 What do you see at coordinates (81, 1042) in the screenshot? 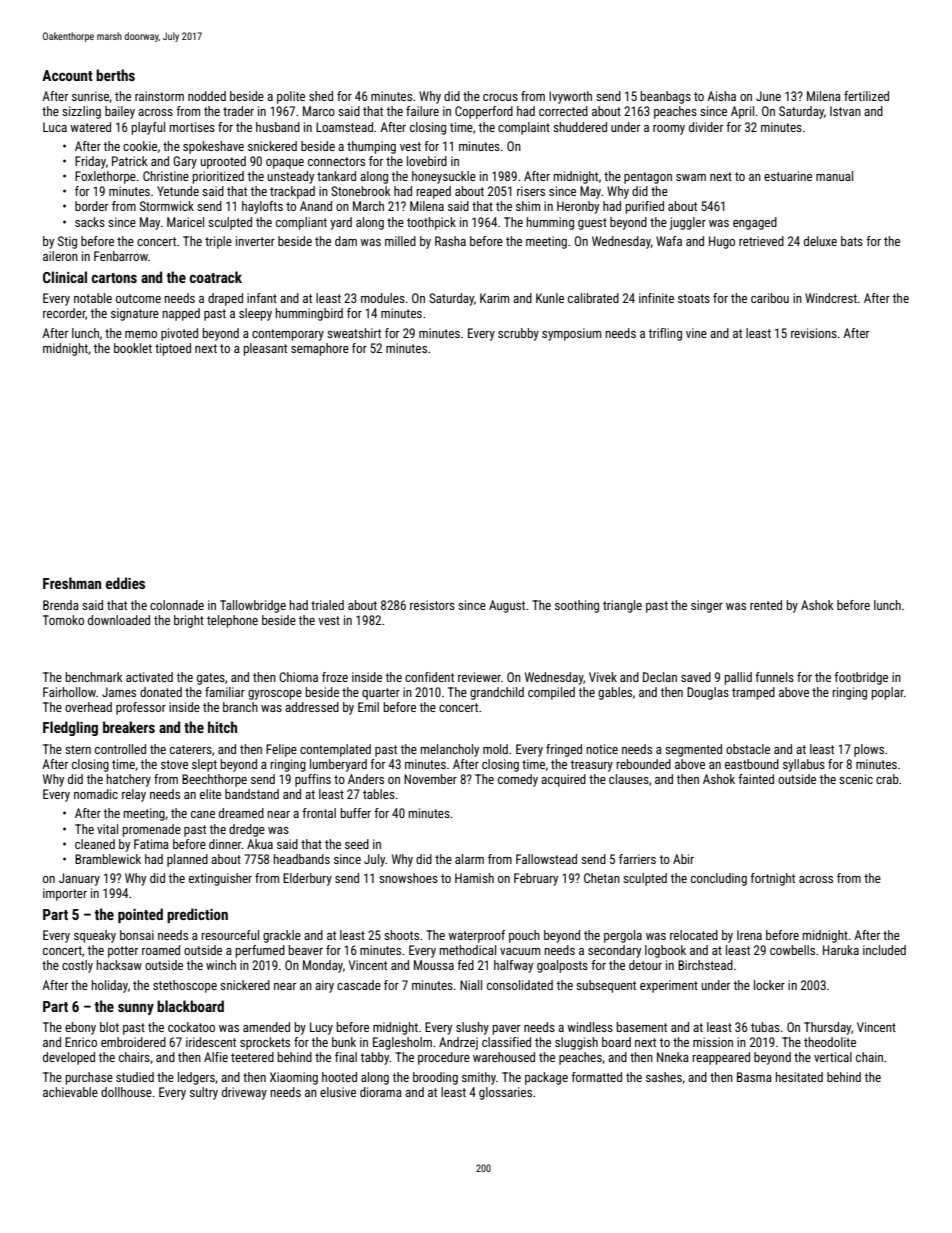
I see `Enrico` at bounding box center [81, 1042].
